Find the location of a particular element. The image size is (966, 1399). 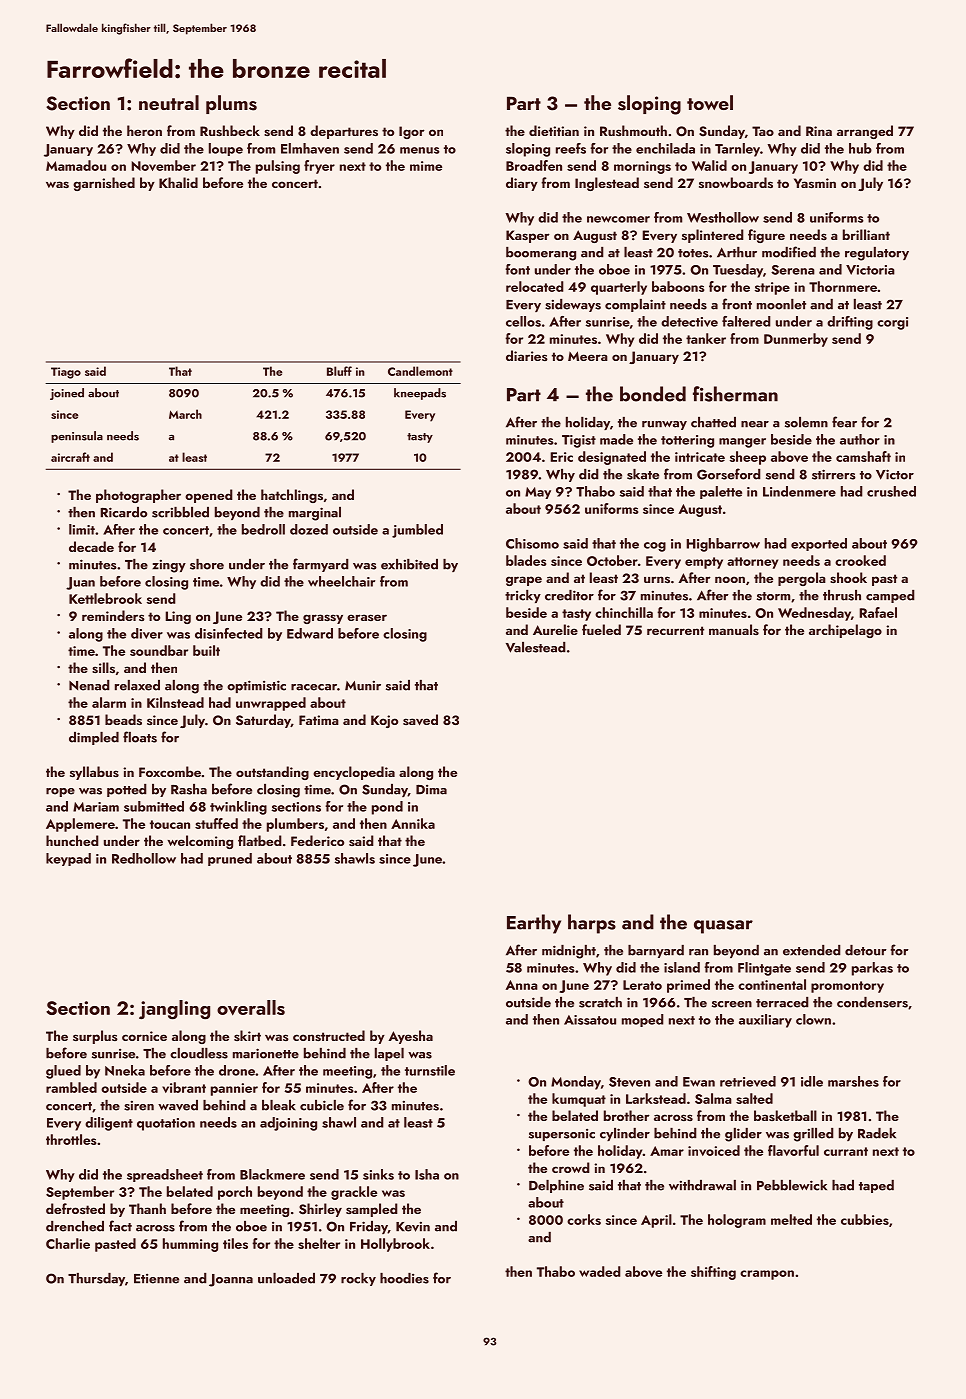

Delphine is located at coordinates (556, 1186).
